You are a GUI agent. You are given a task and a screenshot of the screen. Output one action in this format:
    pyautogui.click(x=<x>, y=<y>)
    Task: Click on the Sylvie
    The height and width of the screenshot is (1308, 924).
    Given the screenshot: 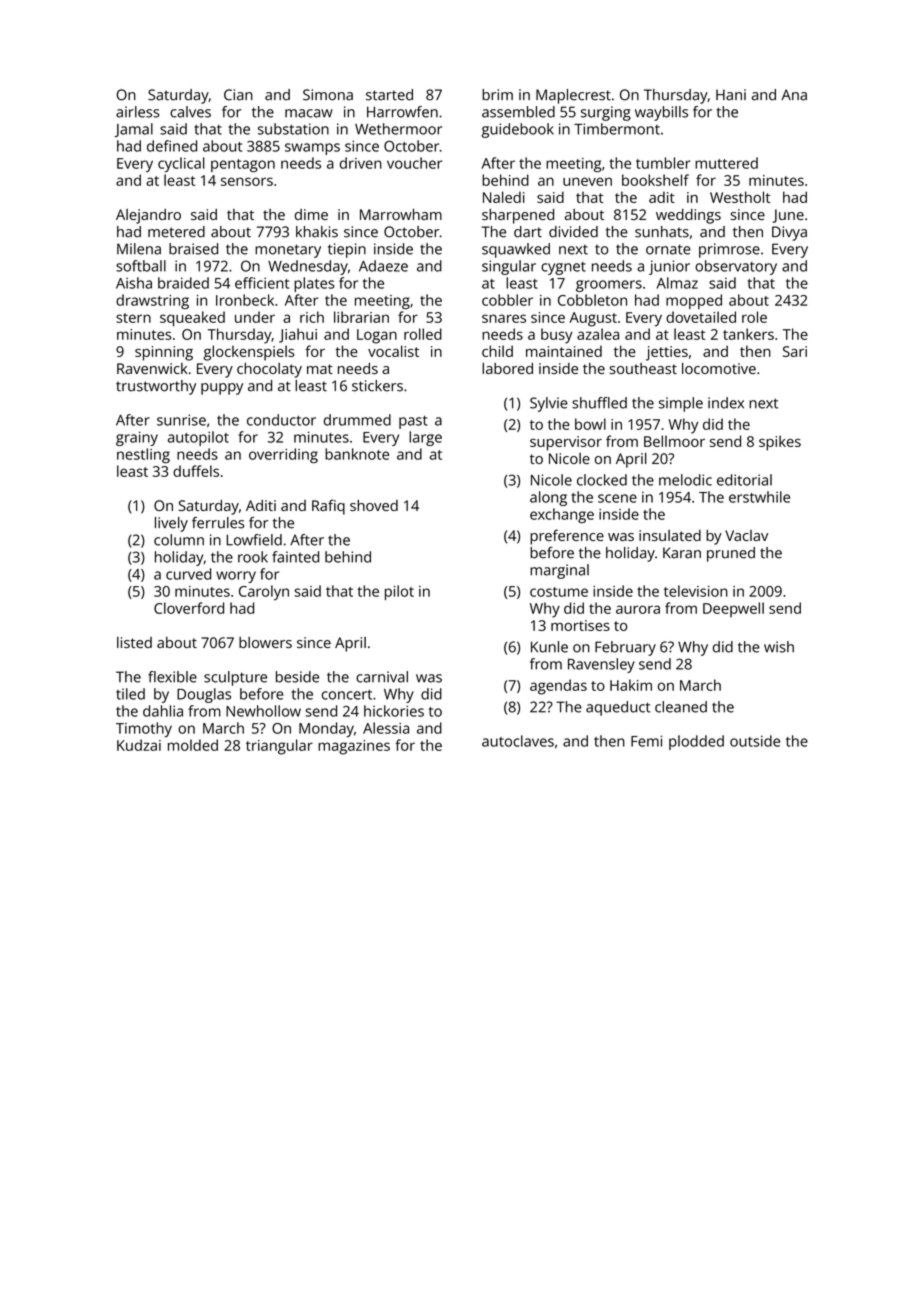 What is the action you would take?
    pyautogui.click(x=549, y=404)
